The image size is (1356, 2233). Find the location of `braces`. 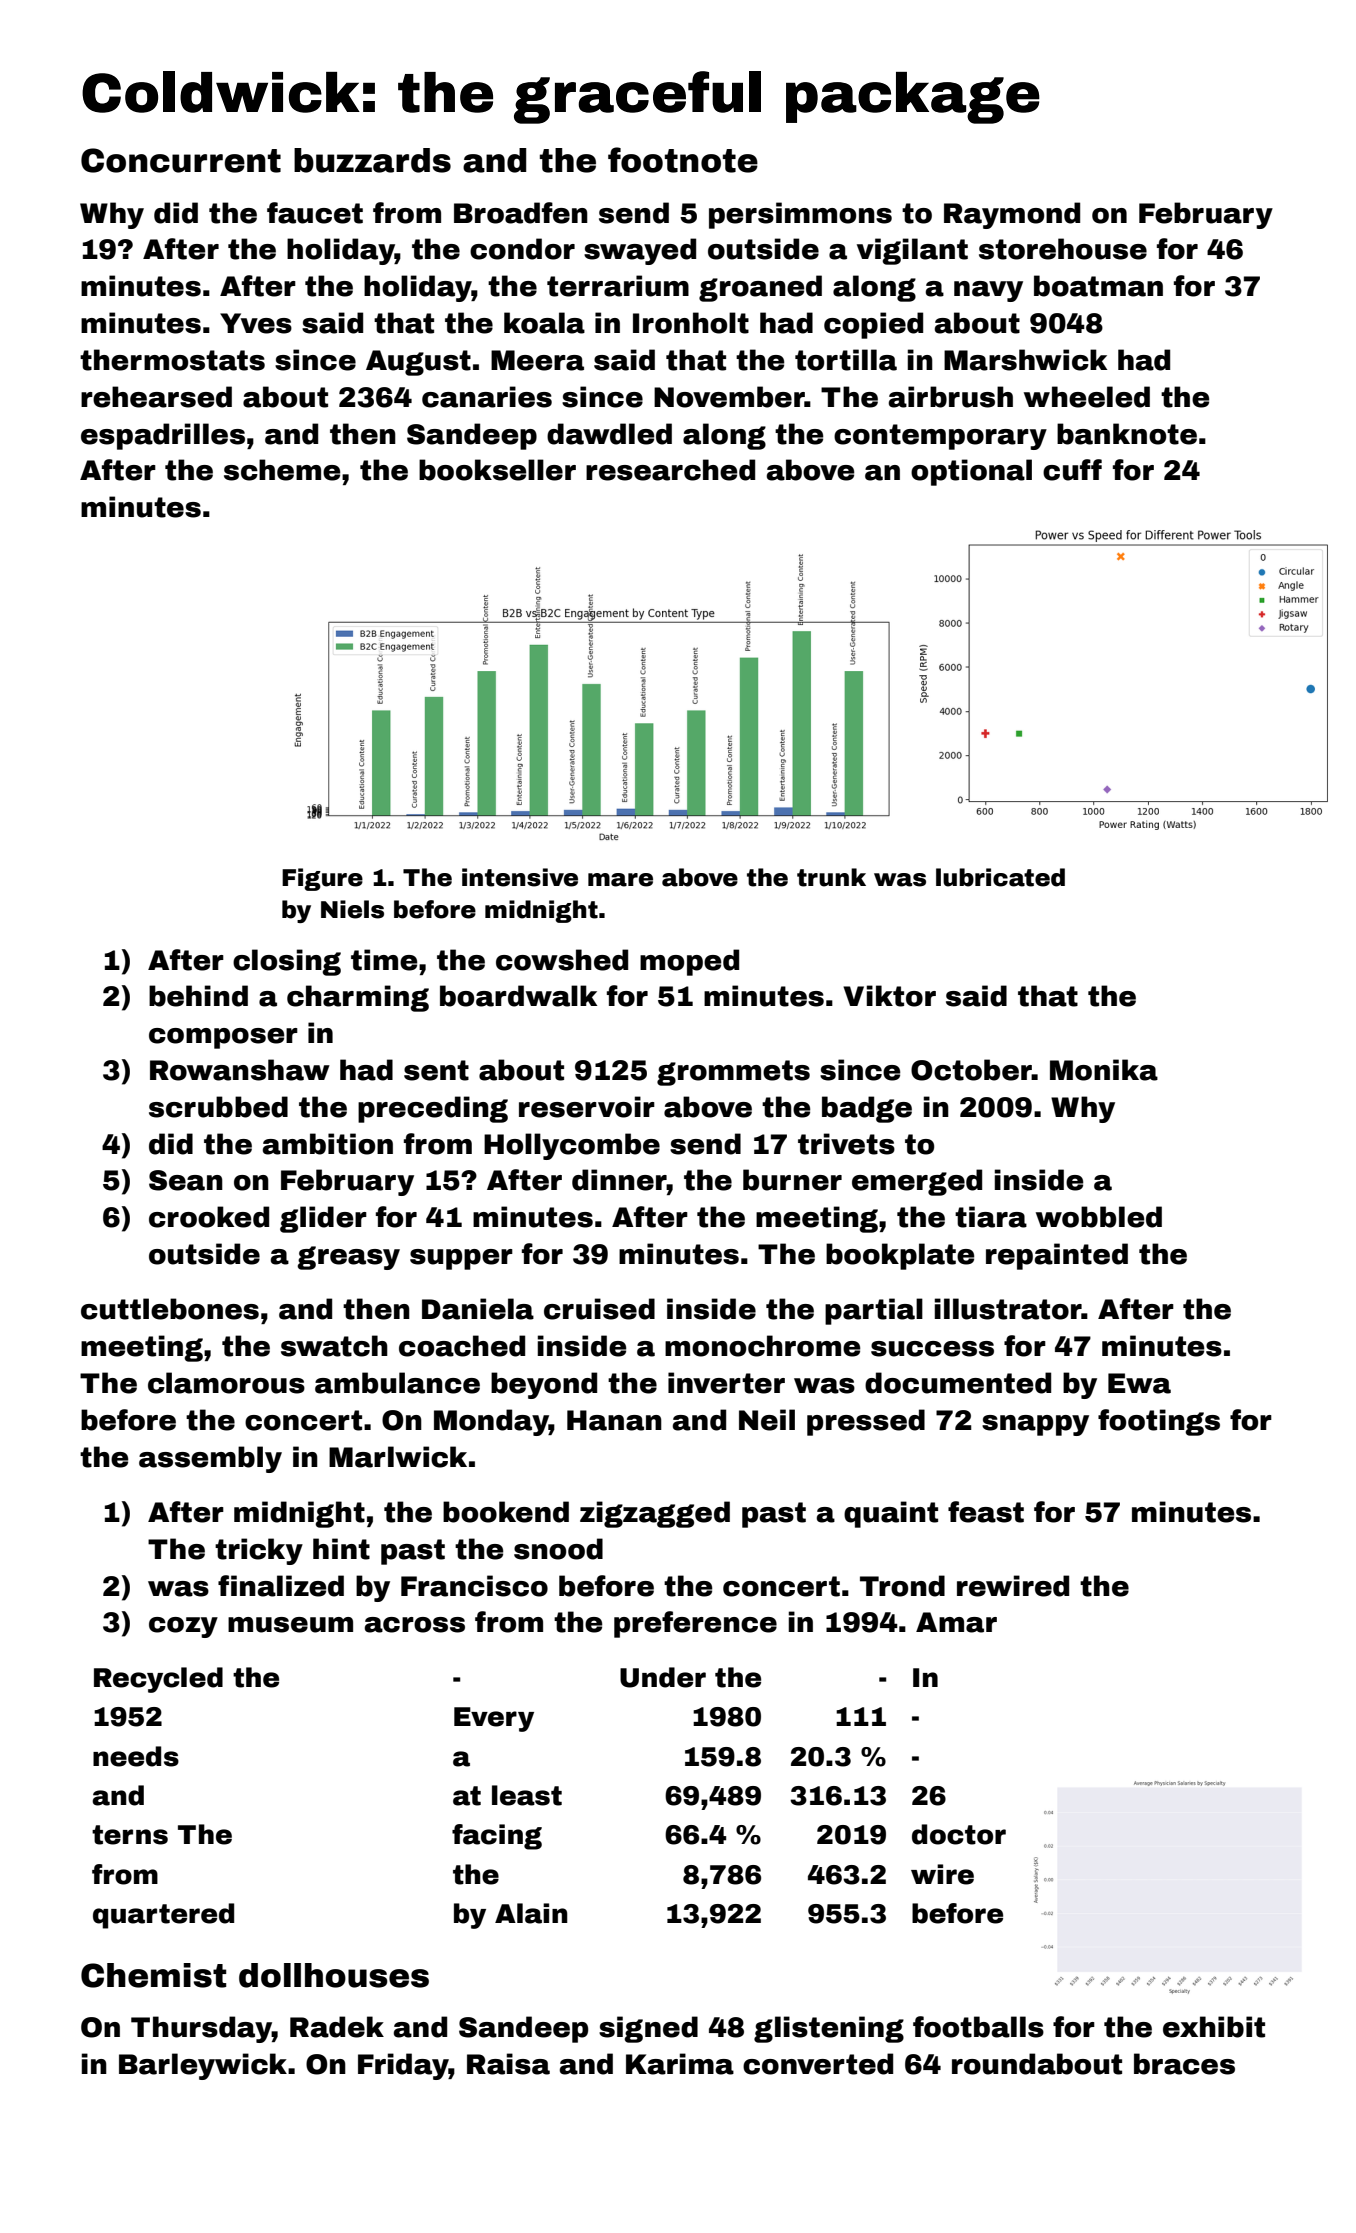

braces is located at coordinates (1184, 2064).
